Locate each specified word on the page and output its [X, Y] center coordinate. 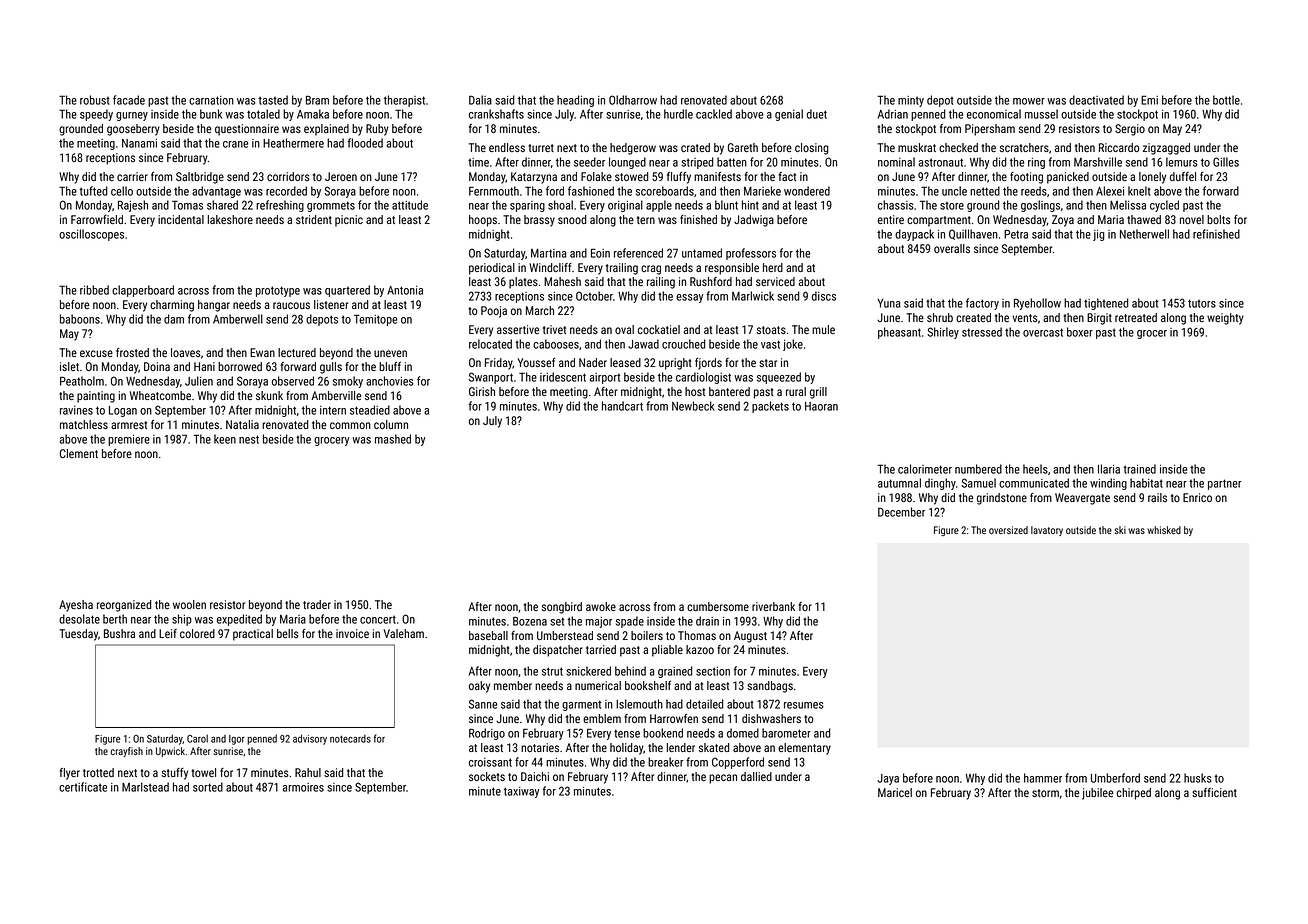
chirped [1134, 794]
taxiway [521, 792]
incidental [181, 219]
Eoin [600, 253]
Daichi [535, 776]
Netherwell [1144, 234]
